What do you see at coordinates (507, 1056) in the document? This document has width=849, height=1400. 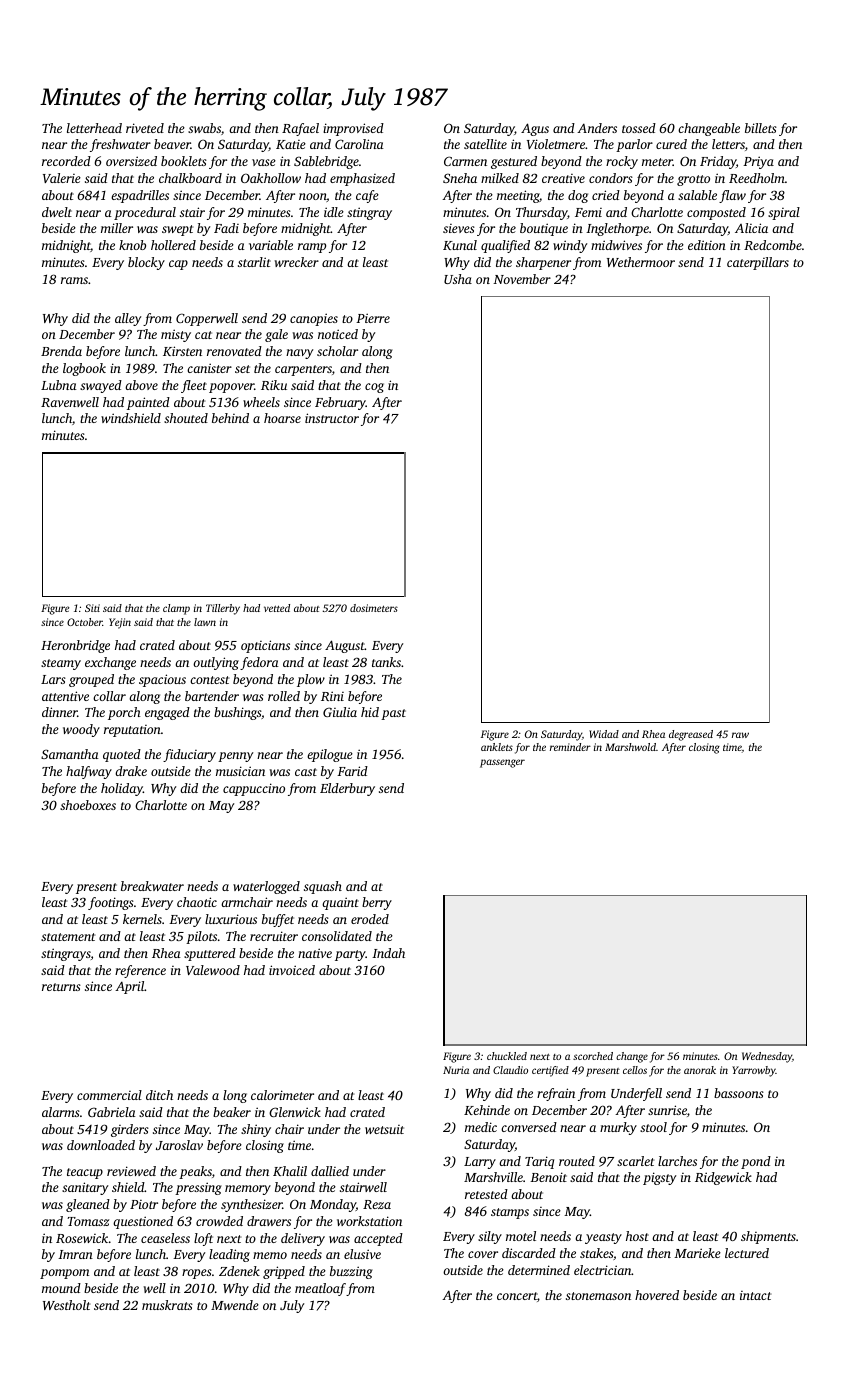 I see `chuckled` at bounding box center [507, 1056].
